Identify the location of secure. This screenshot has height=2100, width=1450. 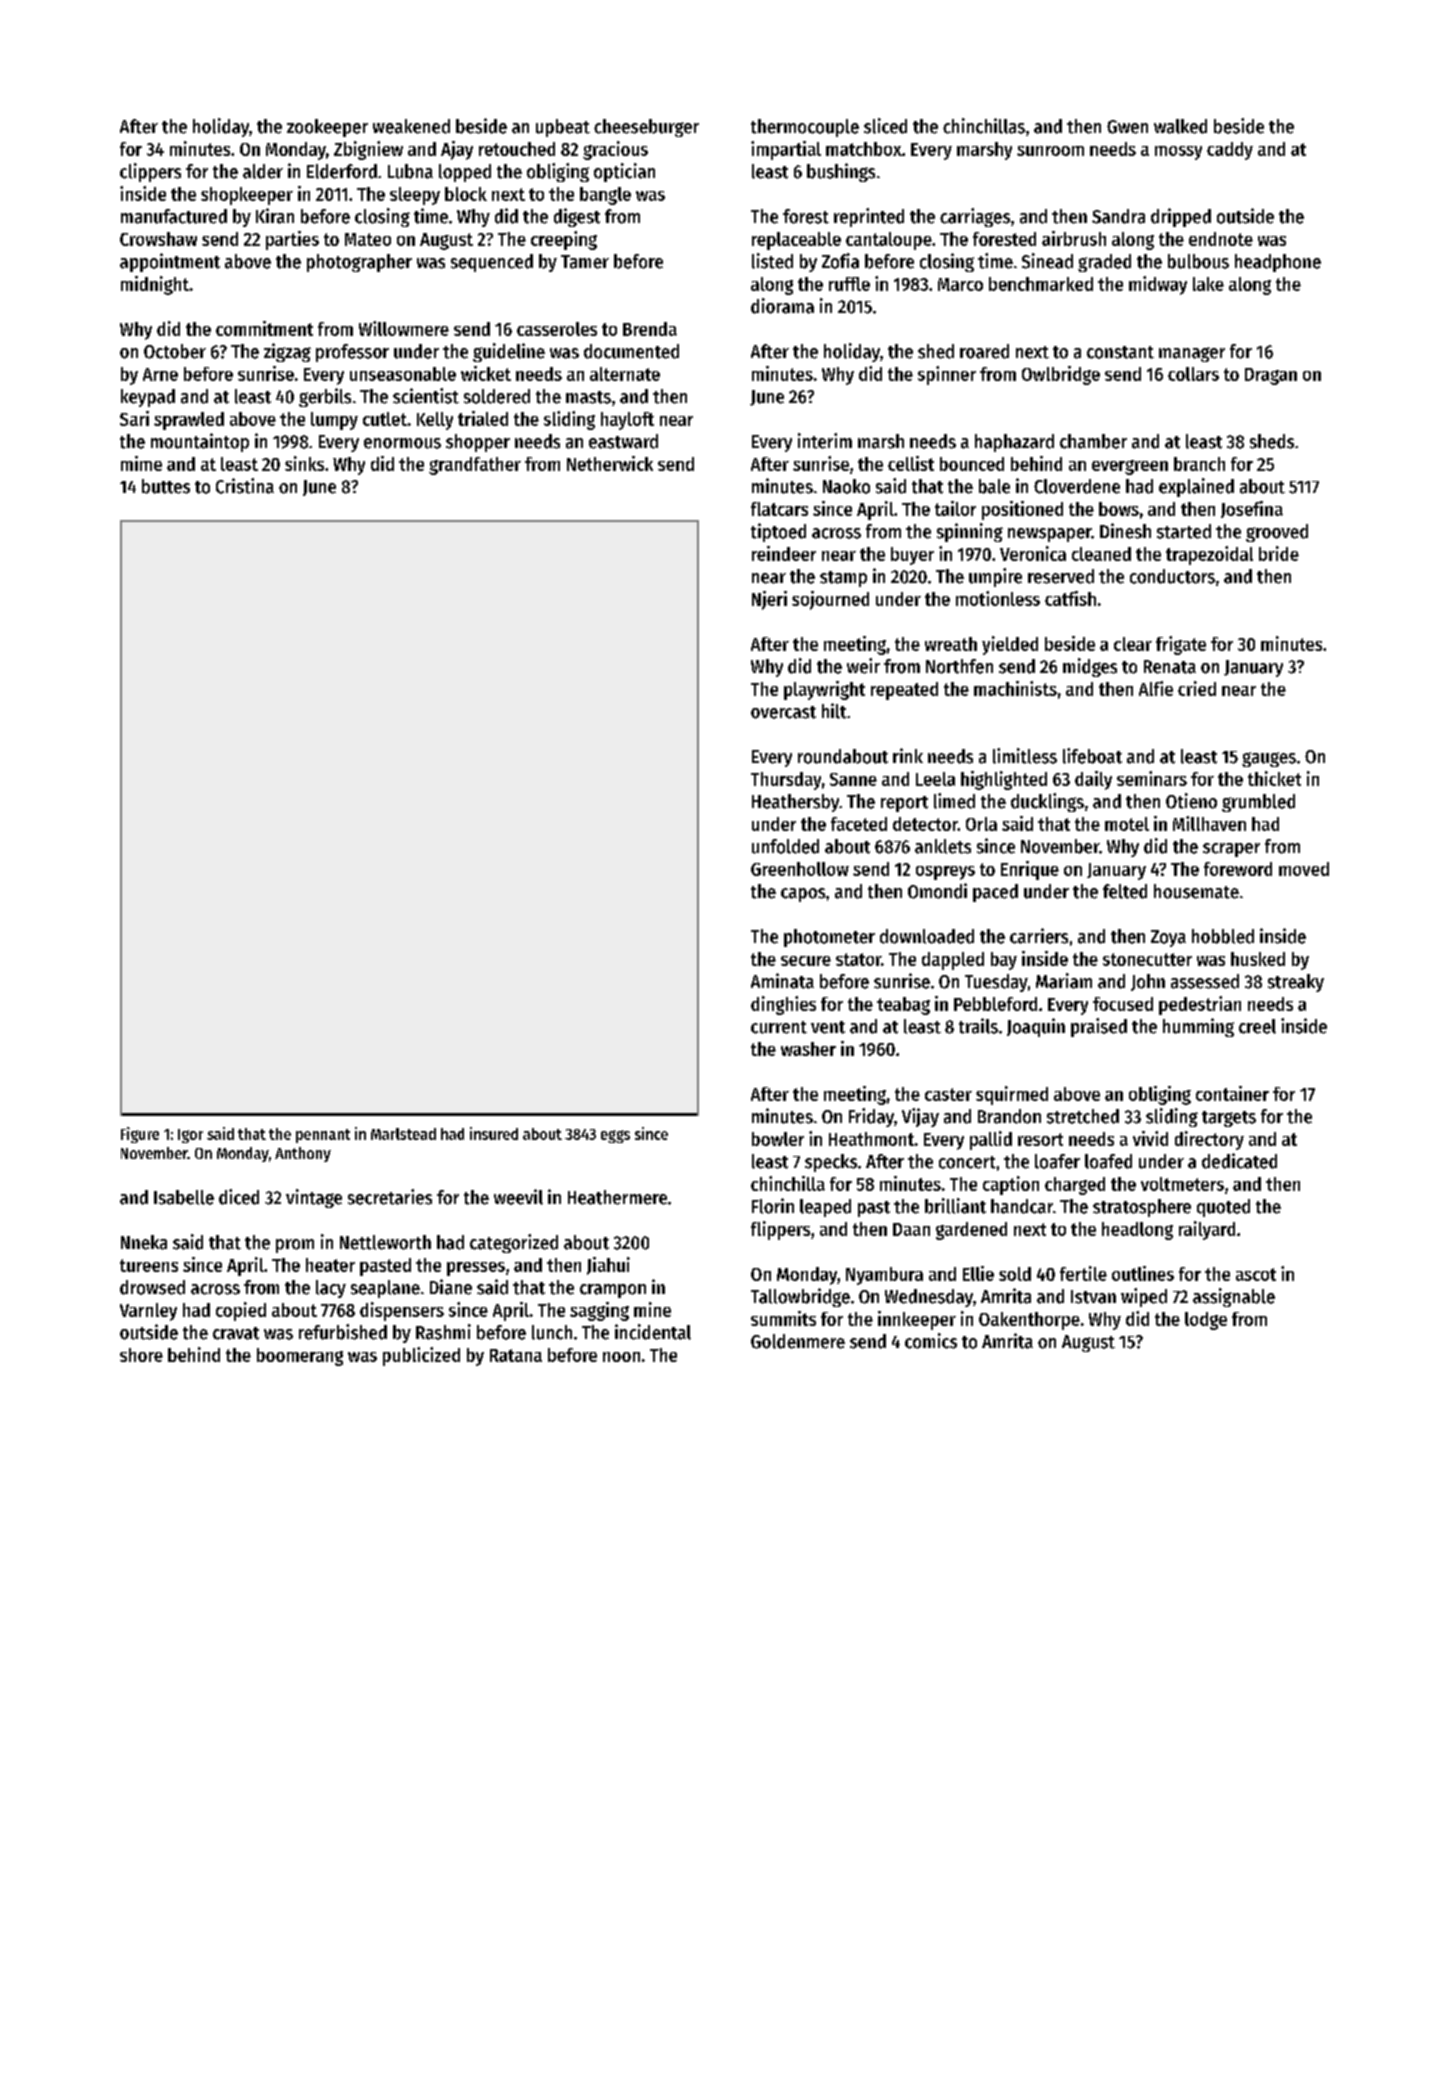
(806, 961).
